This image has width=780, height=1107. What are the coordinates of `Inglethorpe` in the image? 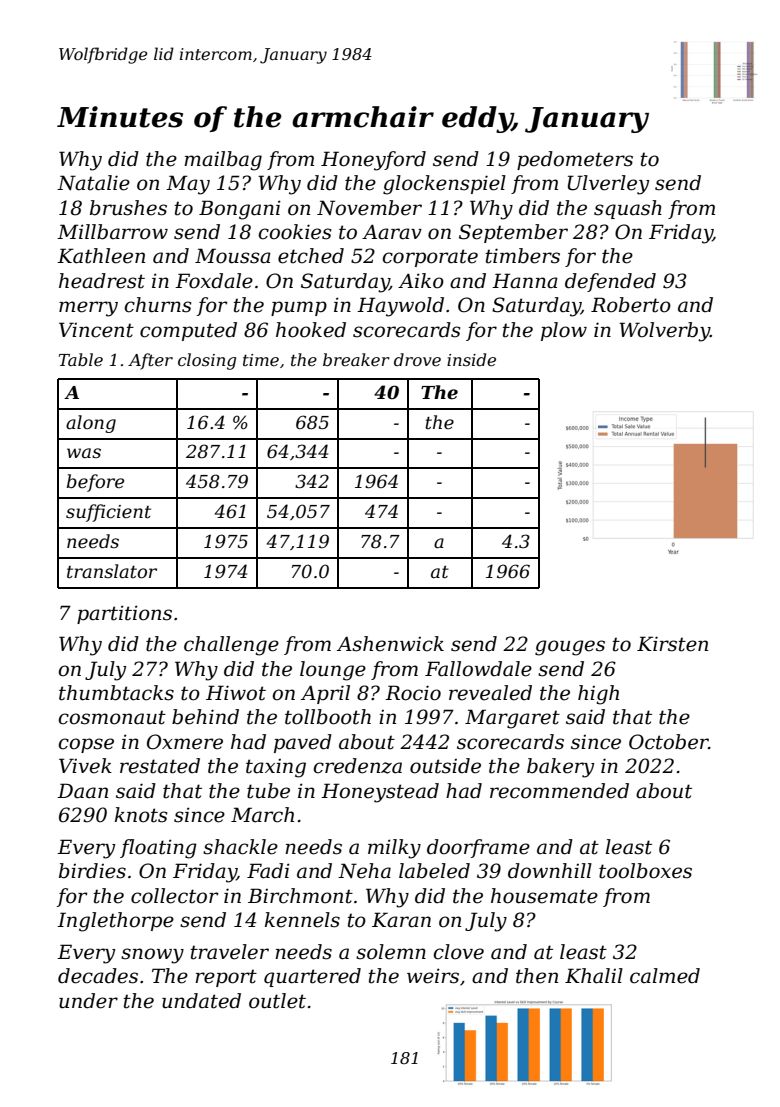 It's located at (115, 922).
